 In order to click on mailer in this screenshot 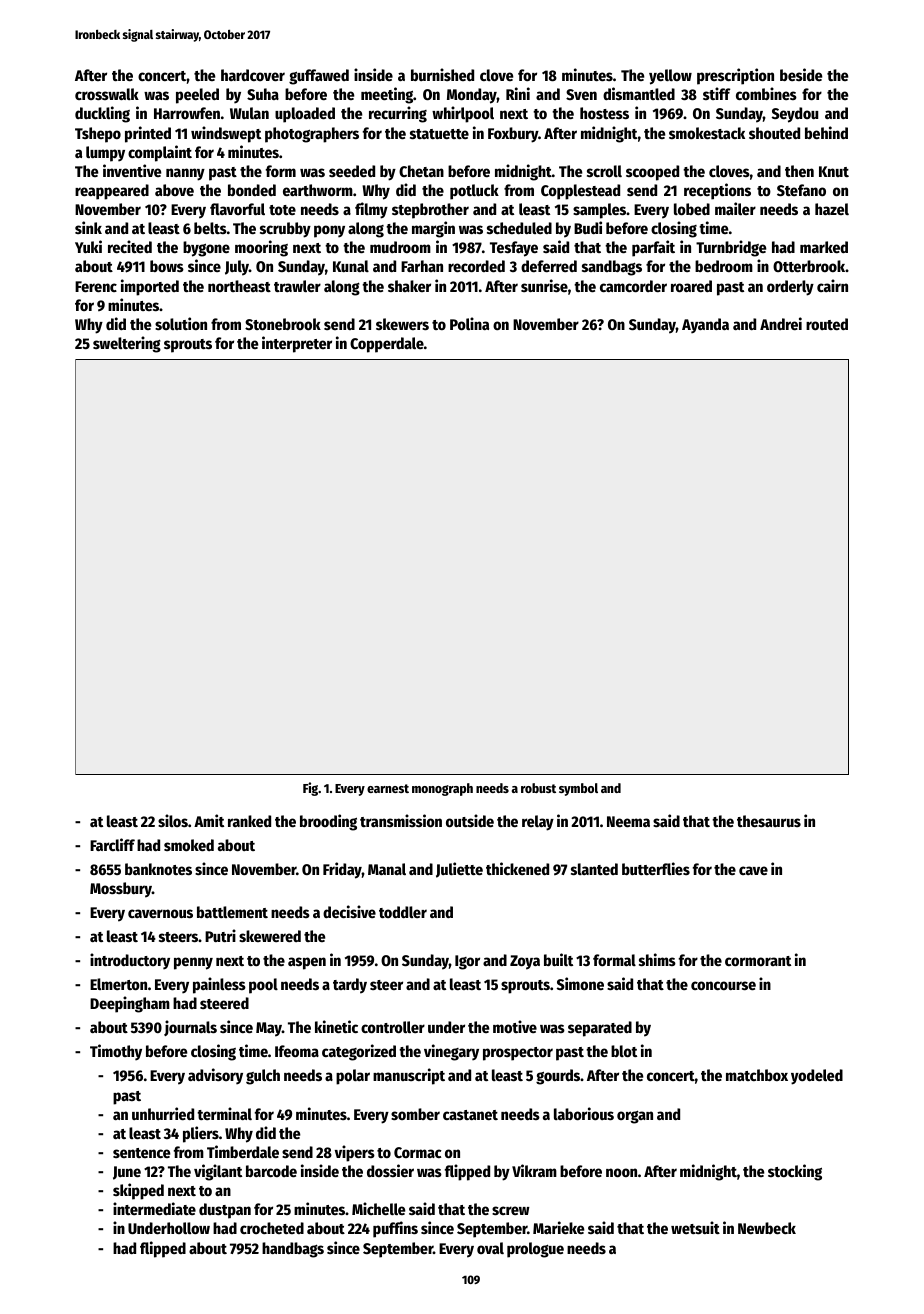, I will do `click(735, 208)`.
